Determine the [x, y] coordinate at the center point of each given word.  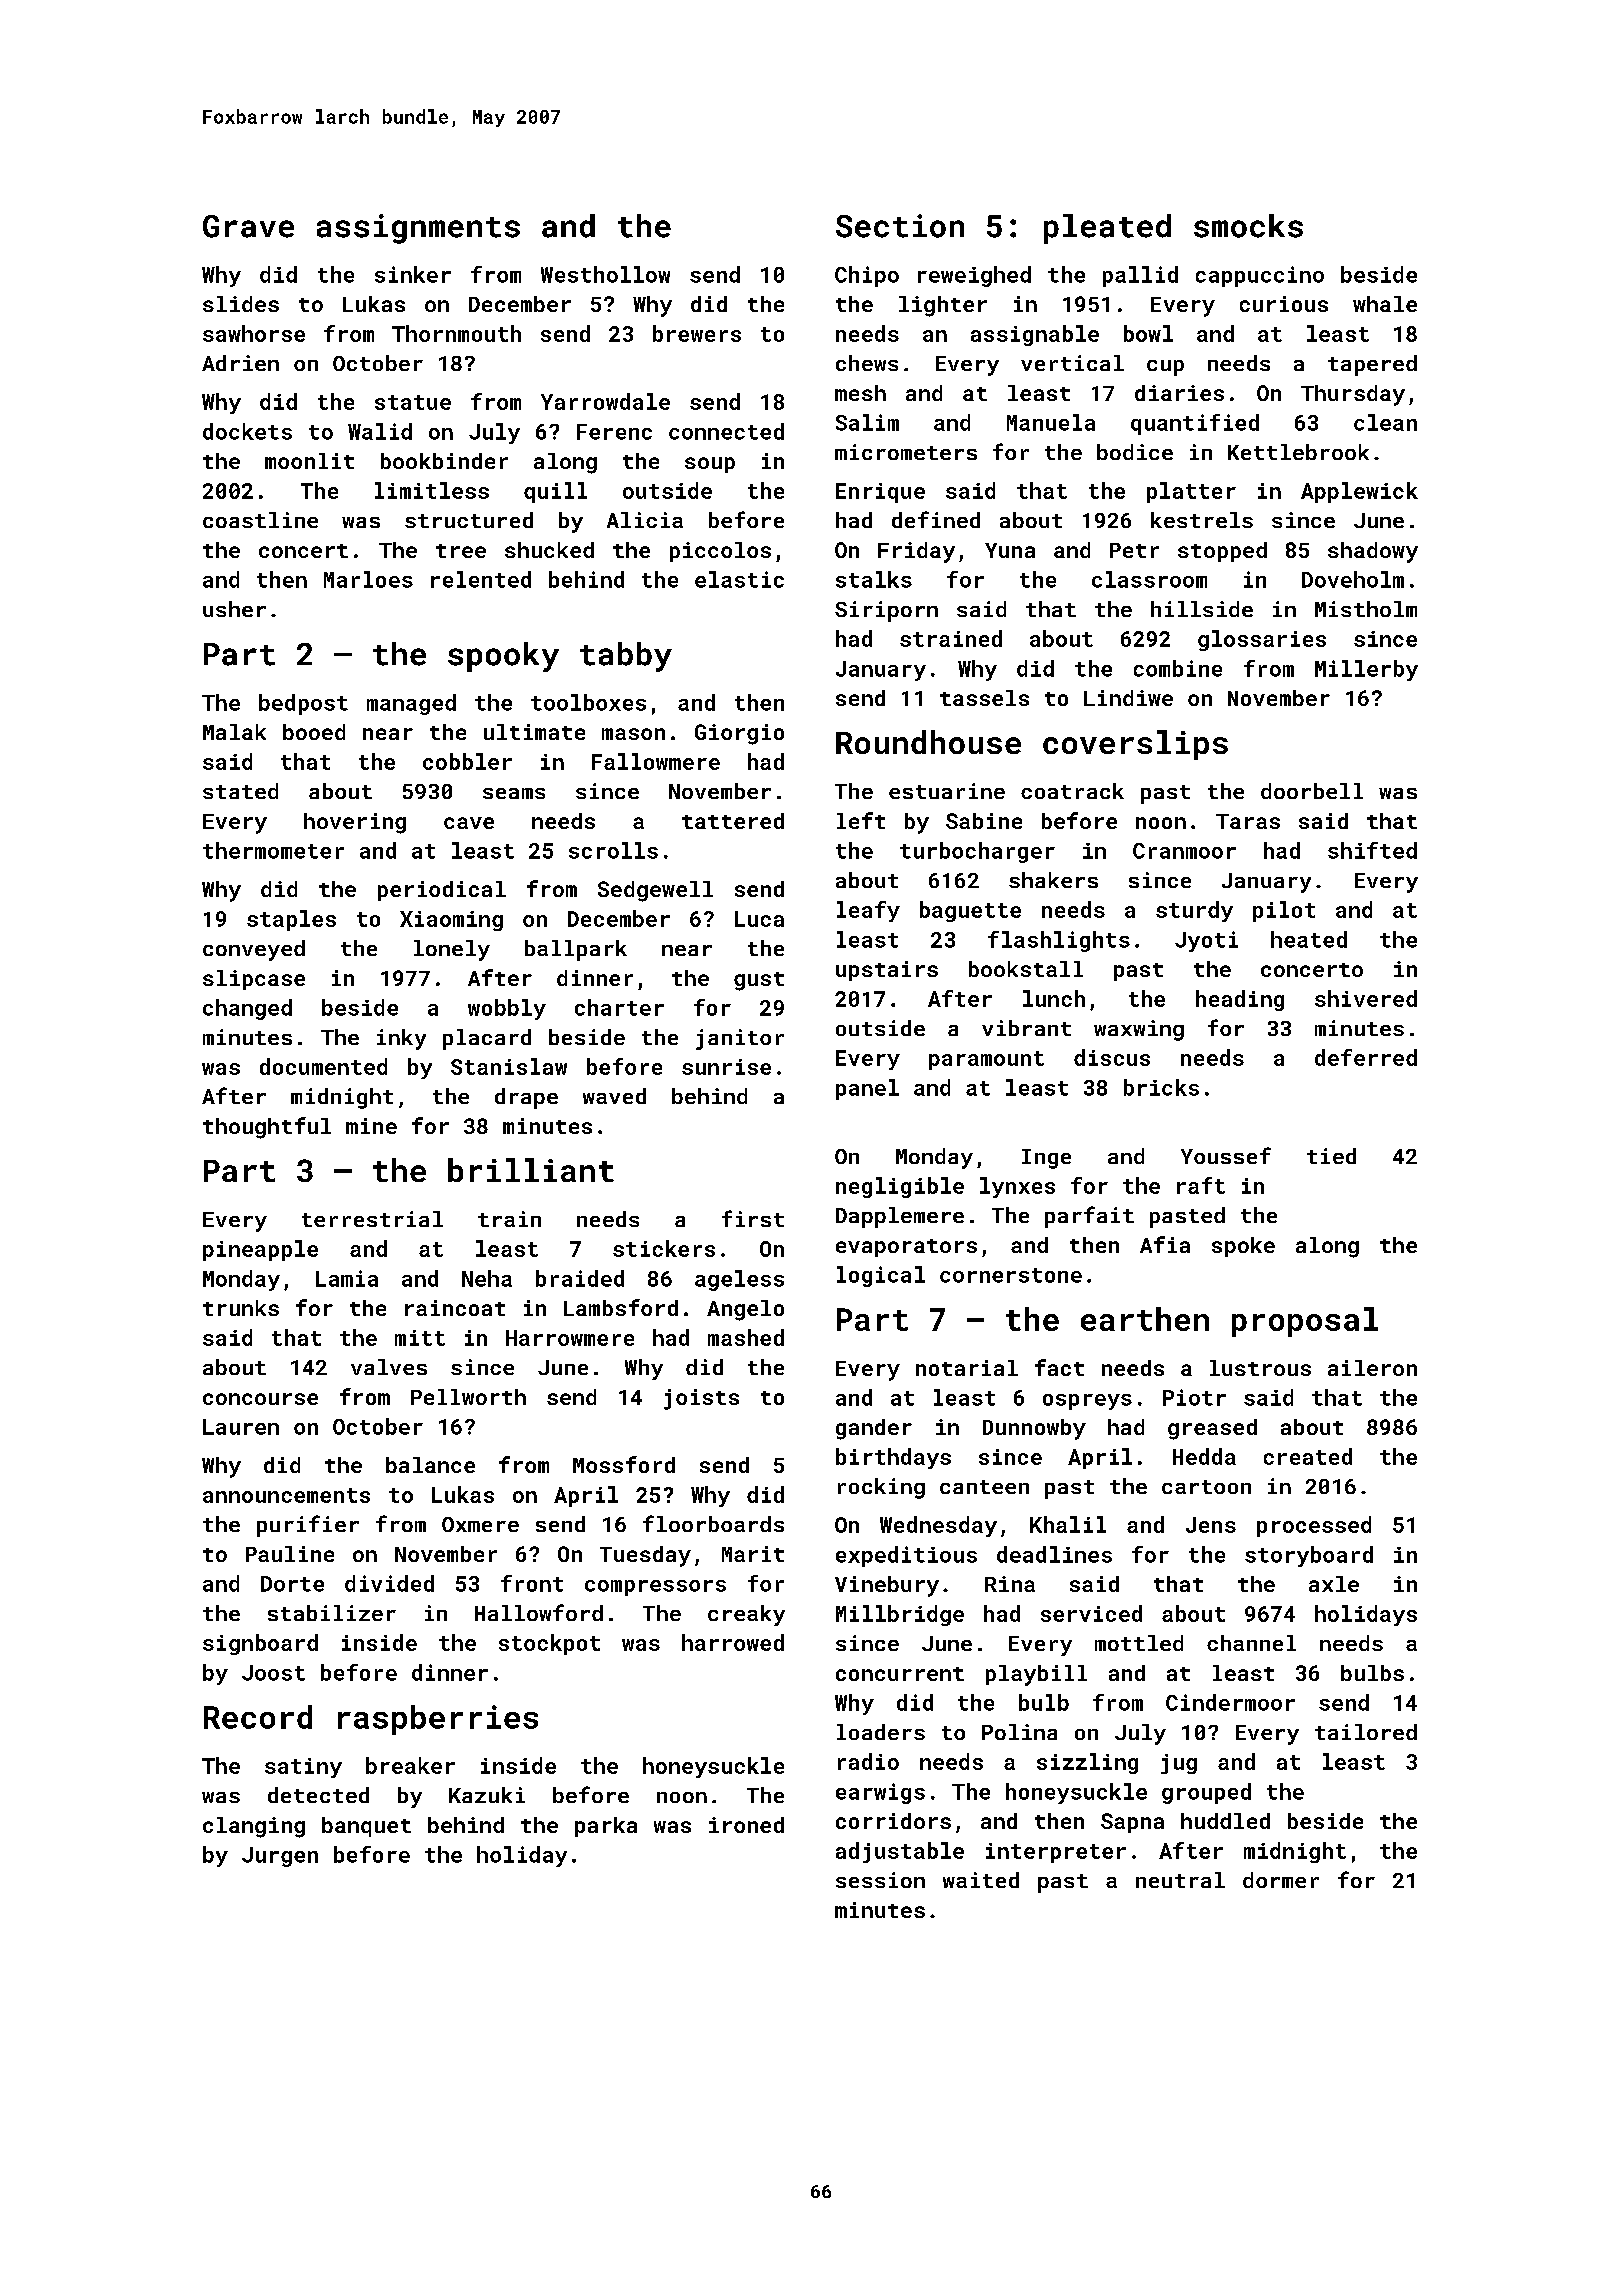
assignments [418, 229]
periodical [442, 891]
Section [900, 226]
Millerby [1366, 670]
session [880, 1880]
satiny [303, 1768]
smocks [1248, 226]
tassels [984, 698]
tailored [1366, 1732]
